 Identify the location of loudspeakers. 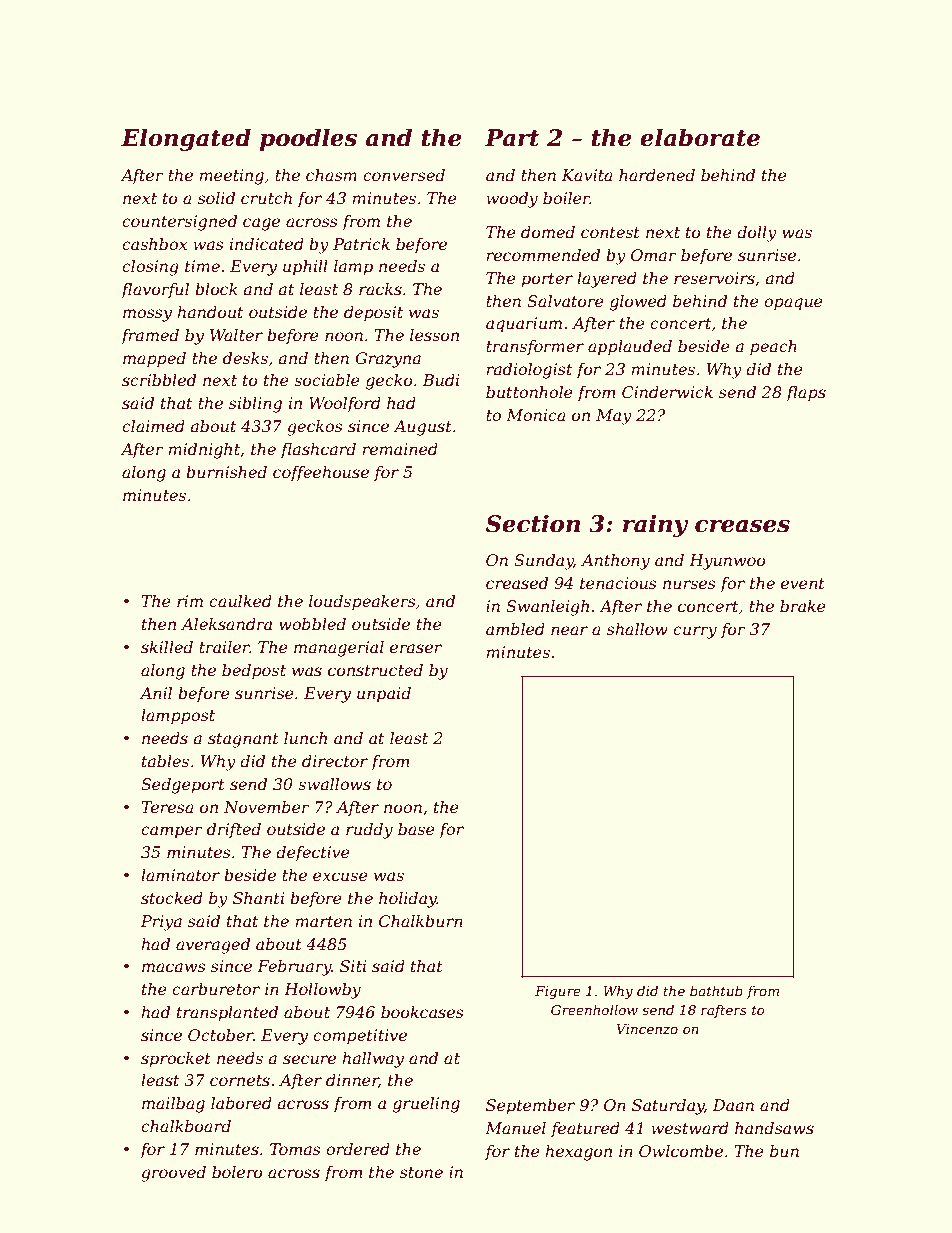
(362, 603).
